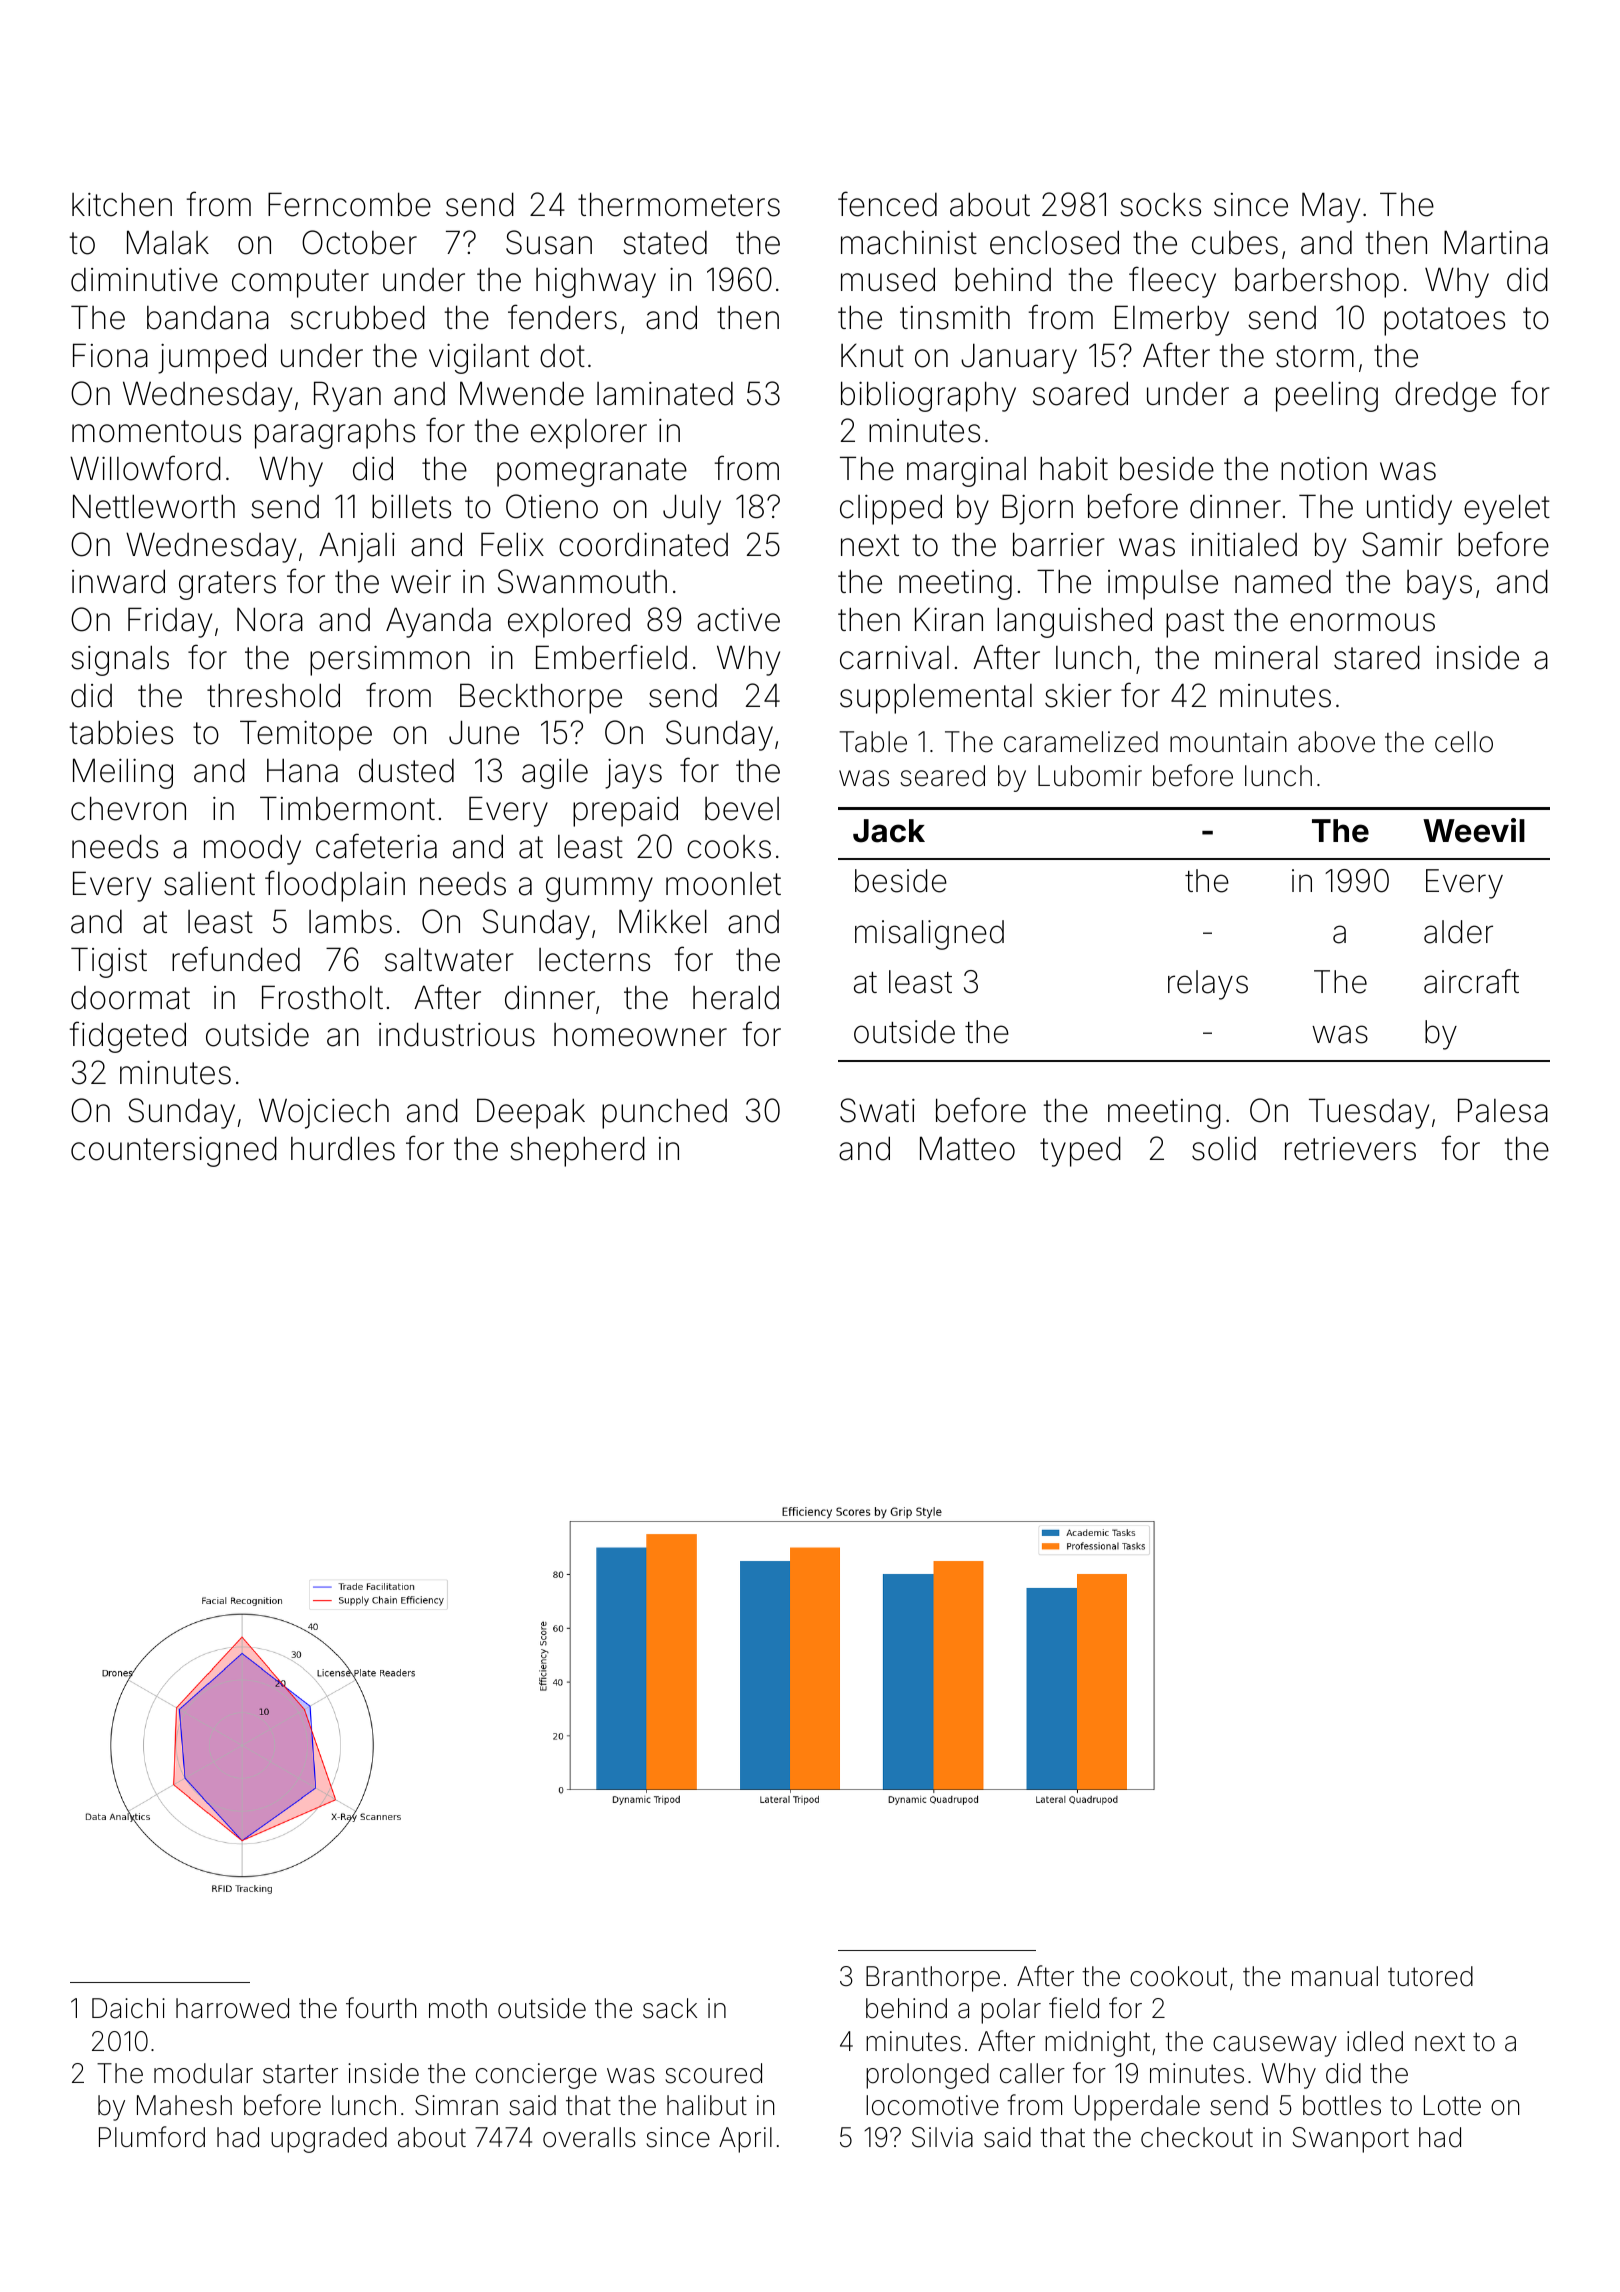 The image size is (1620, 2292). I want to click on Ferncombe, so click(349, 204).
